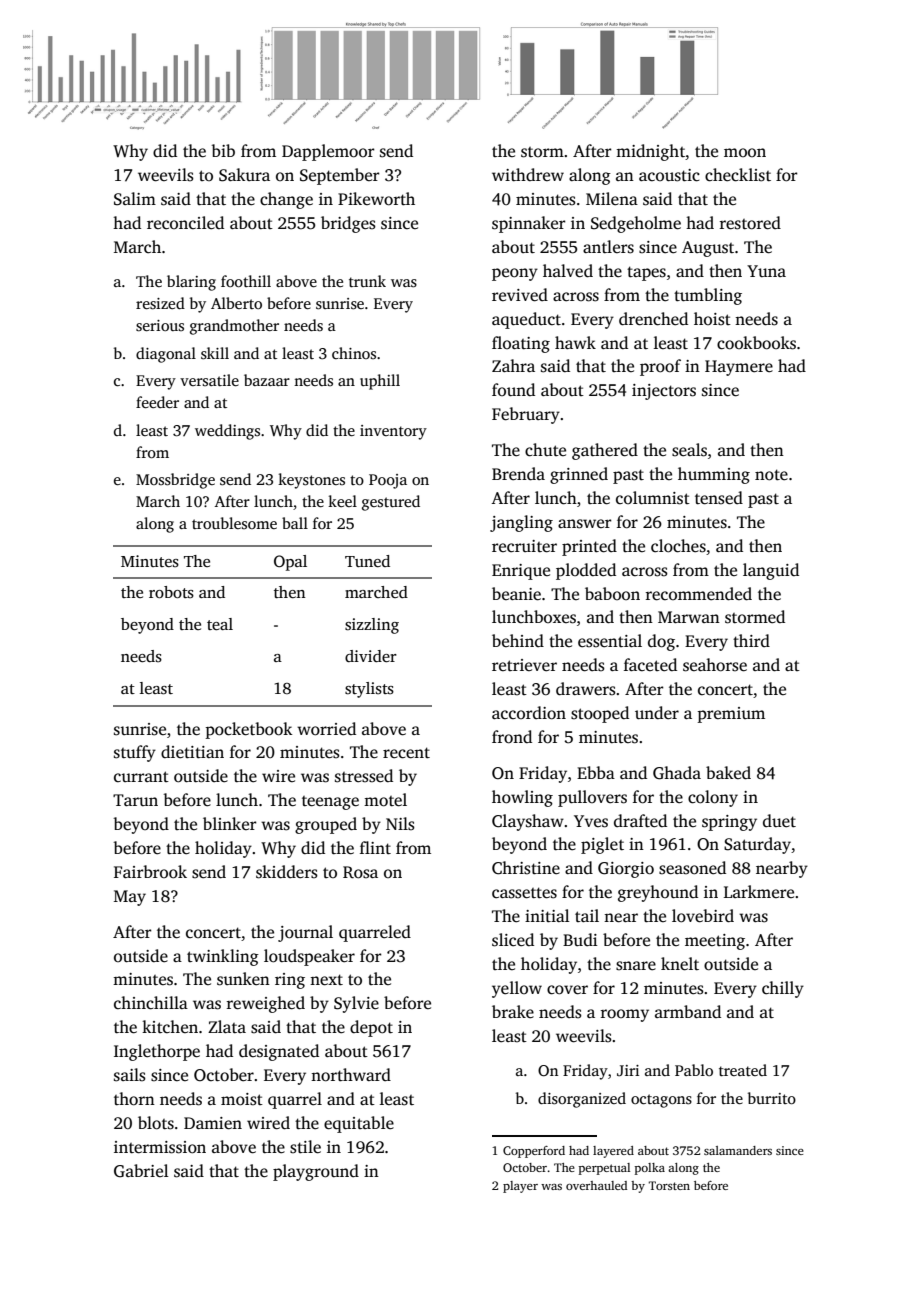  What do you see at coordinates (605, 451) in the page?
I see `gathered` at bounding box center [605, 451].
